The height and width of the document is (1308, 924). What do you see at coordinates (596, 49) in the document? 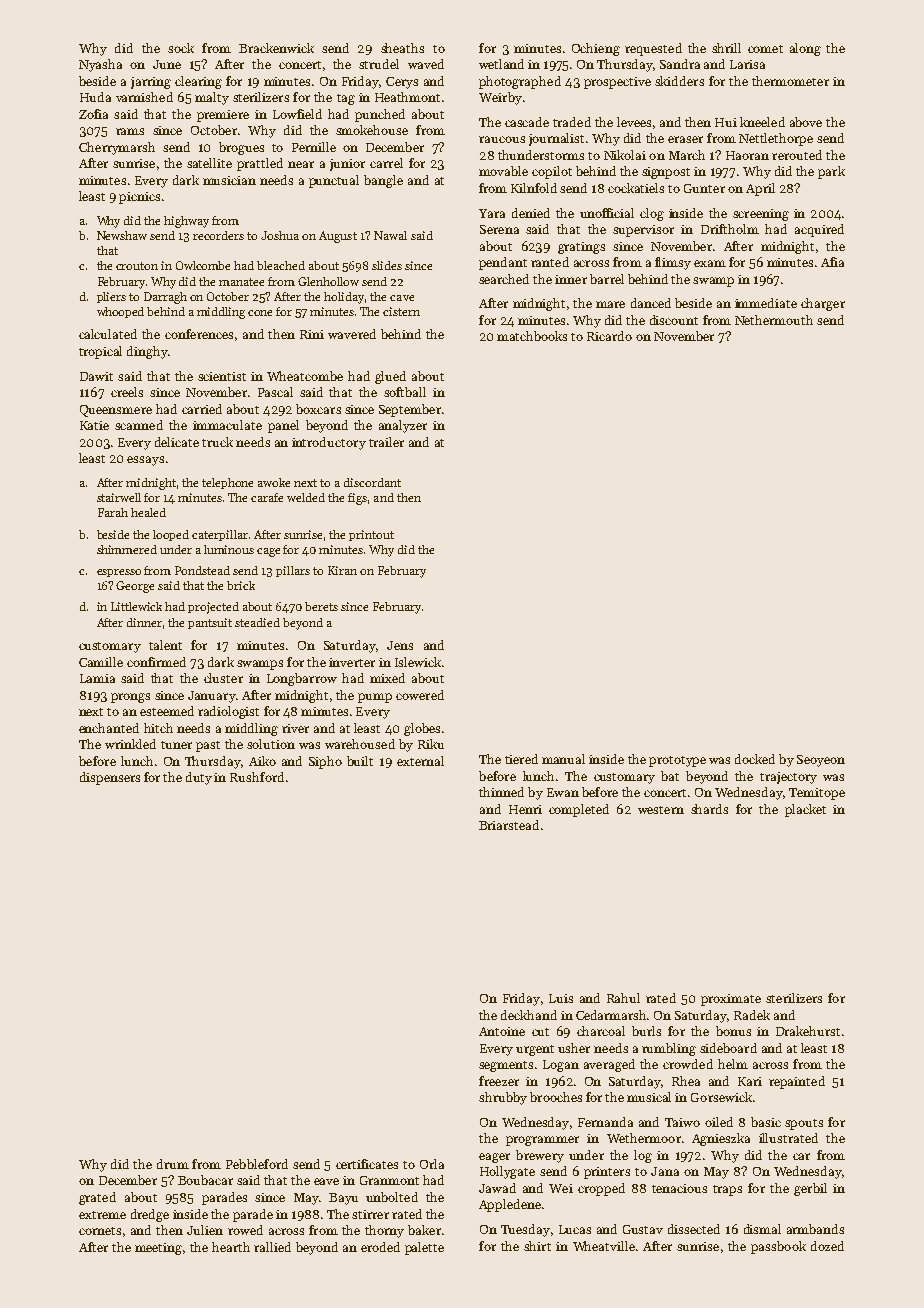
I see `Ochieng` at bounding box center [596, 49].
